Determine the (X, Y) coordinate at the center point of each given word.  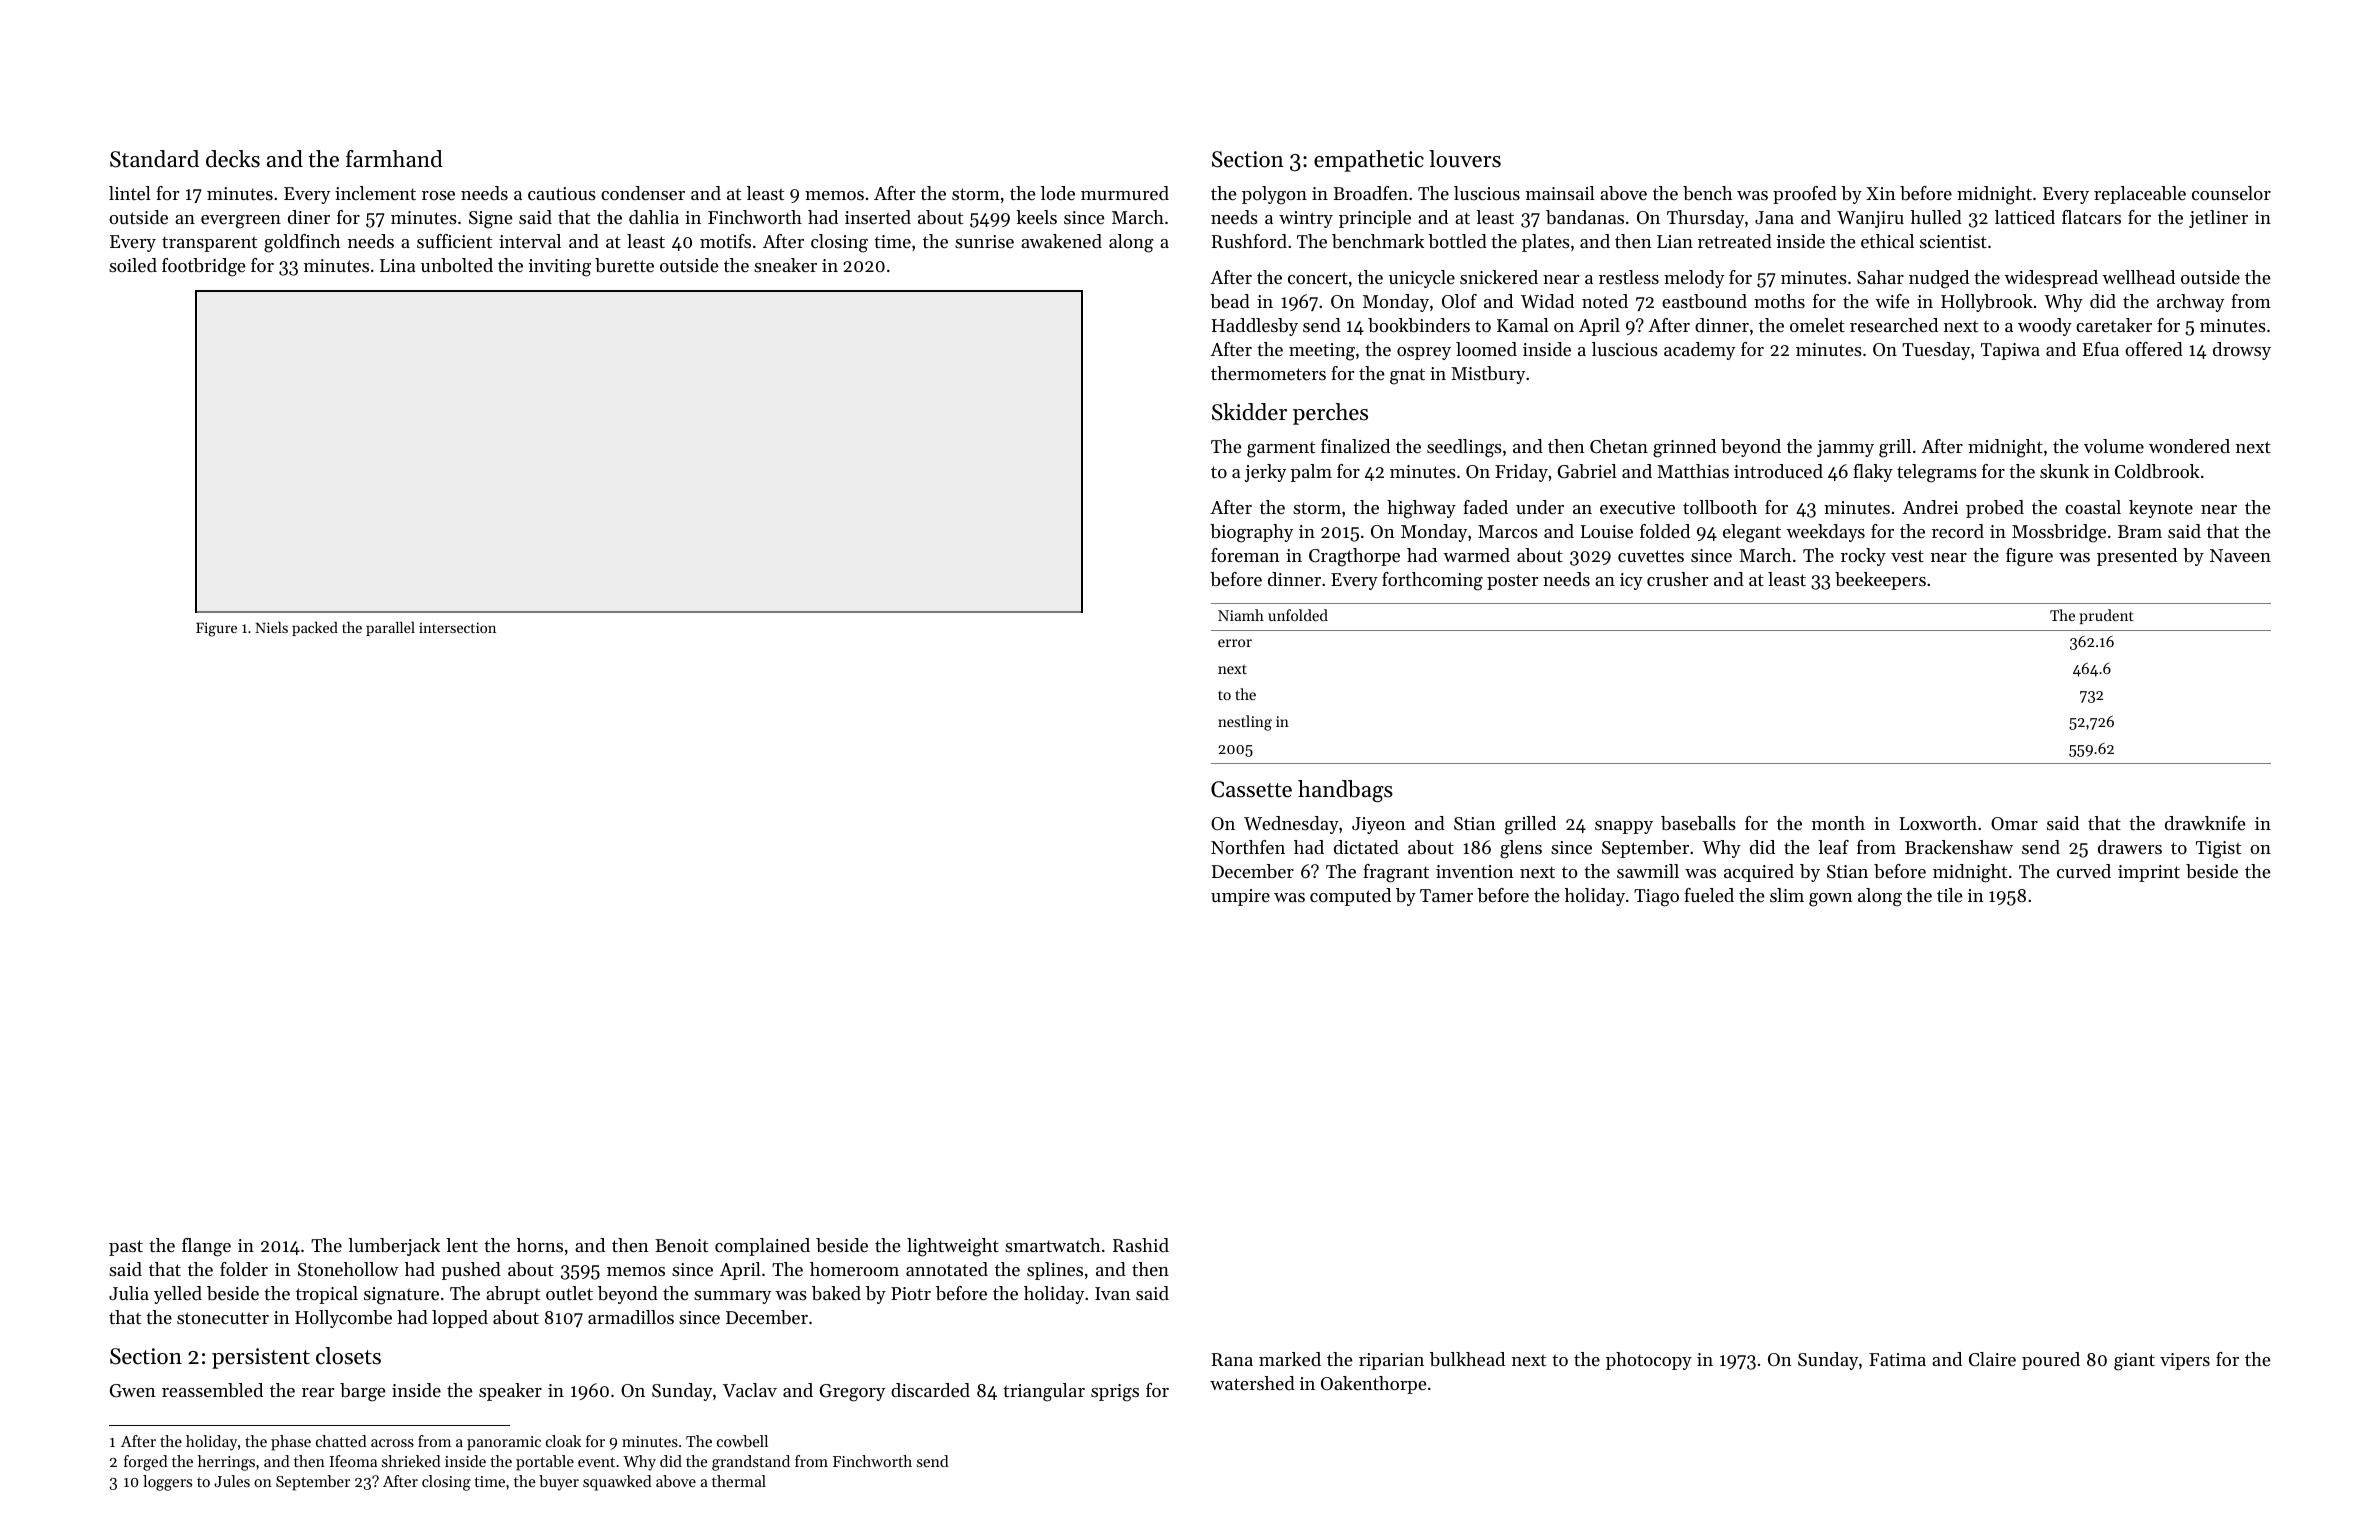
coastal (2093, 507)
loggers (167, 1483)
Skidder (1249, 412)
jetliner (2218, 219)
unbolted (457, 265)
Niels (271, 627)
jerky (1265, 473)
